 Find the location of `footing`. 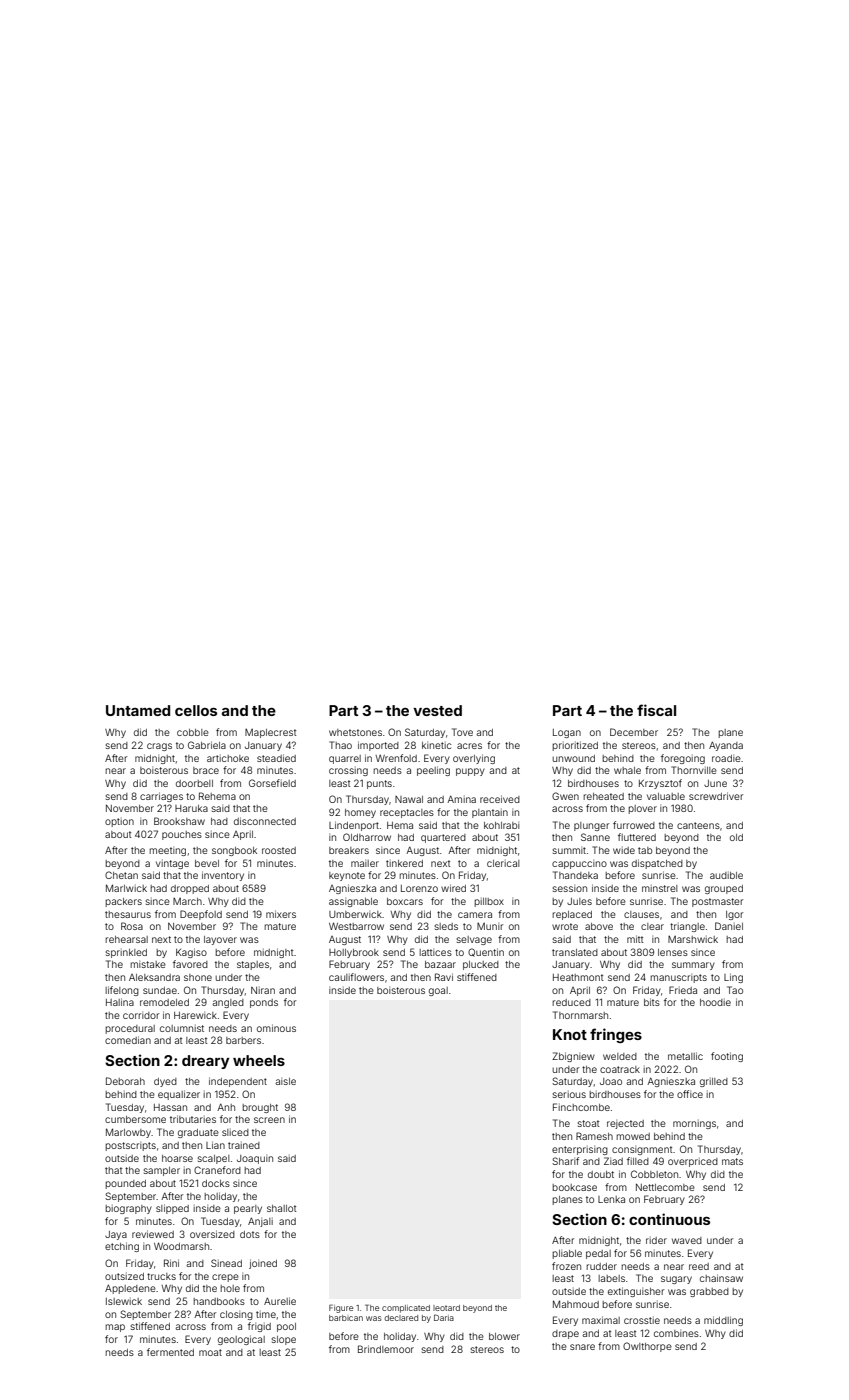

footing is located at coordinates (727, 1057).
